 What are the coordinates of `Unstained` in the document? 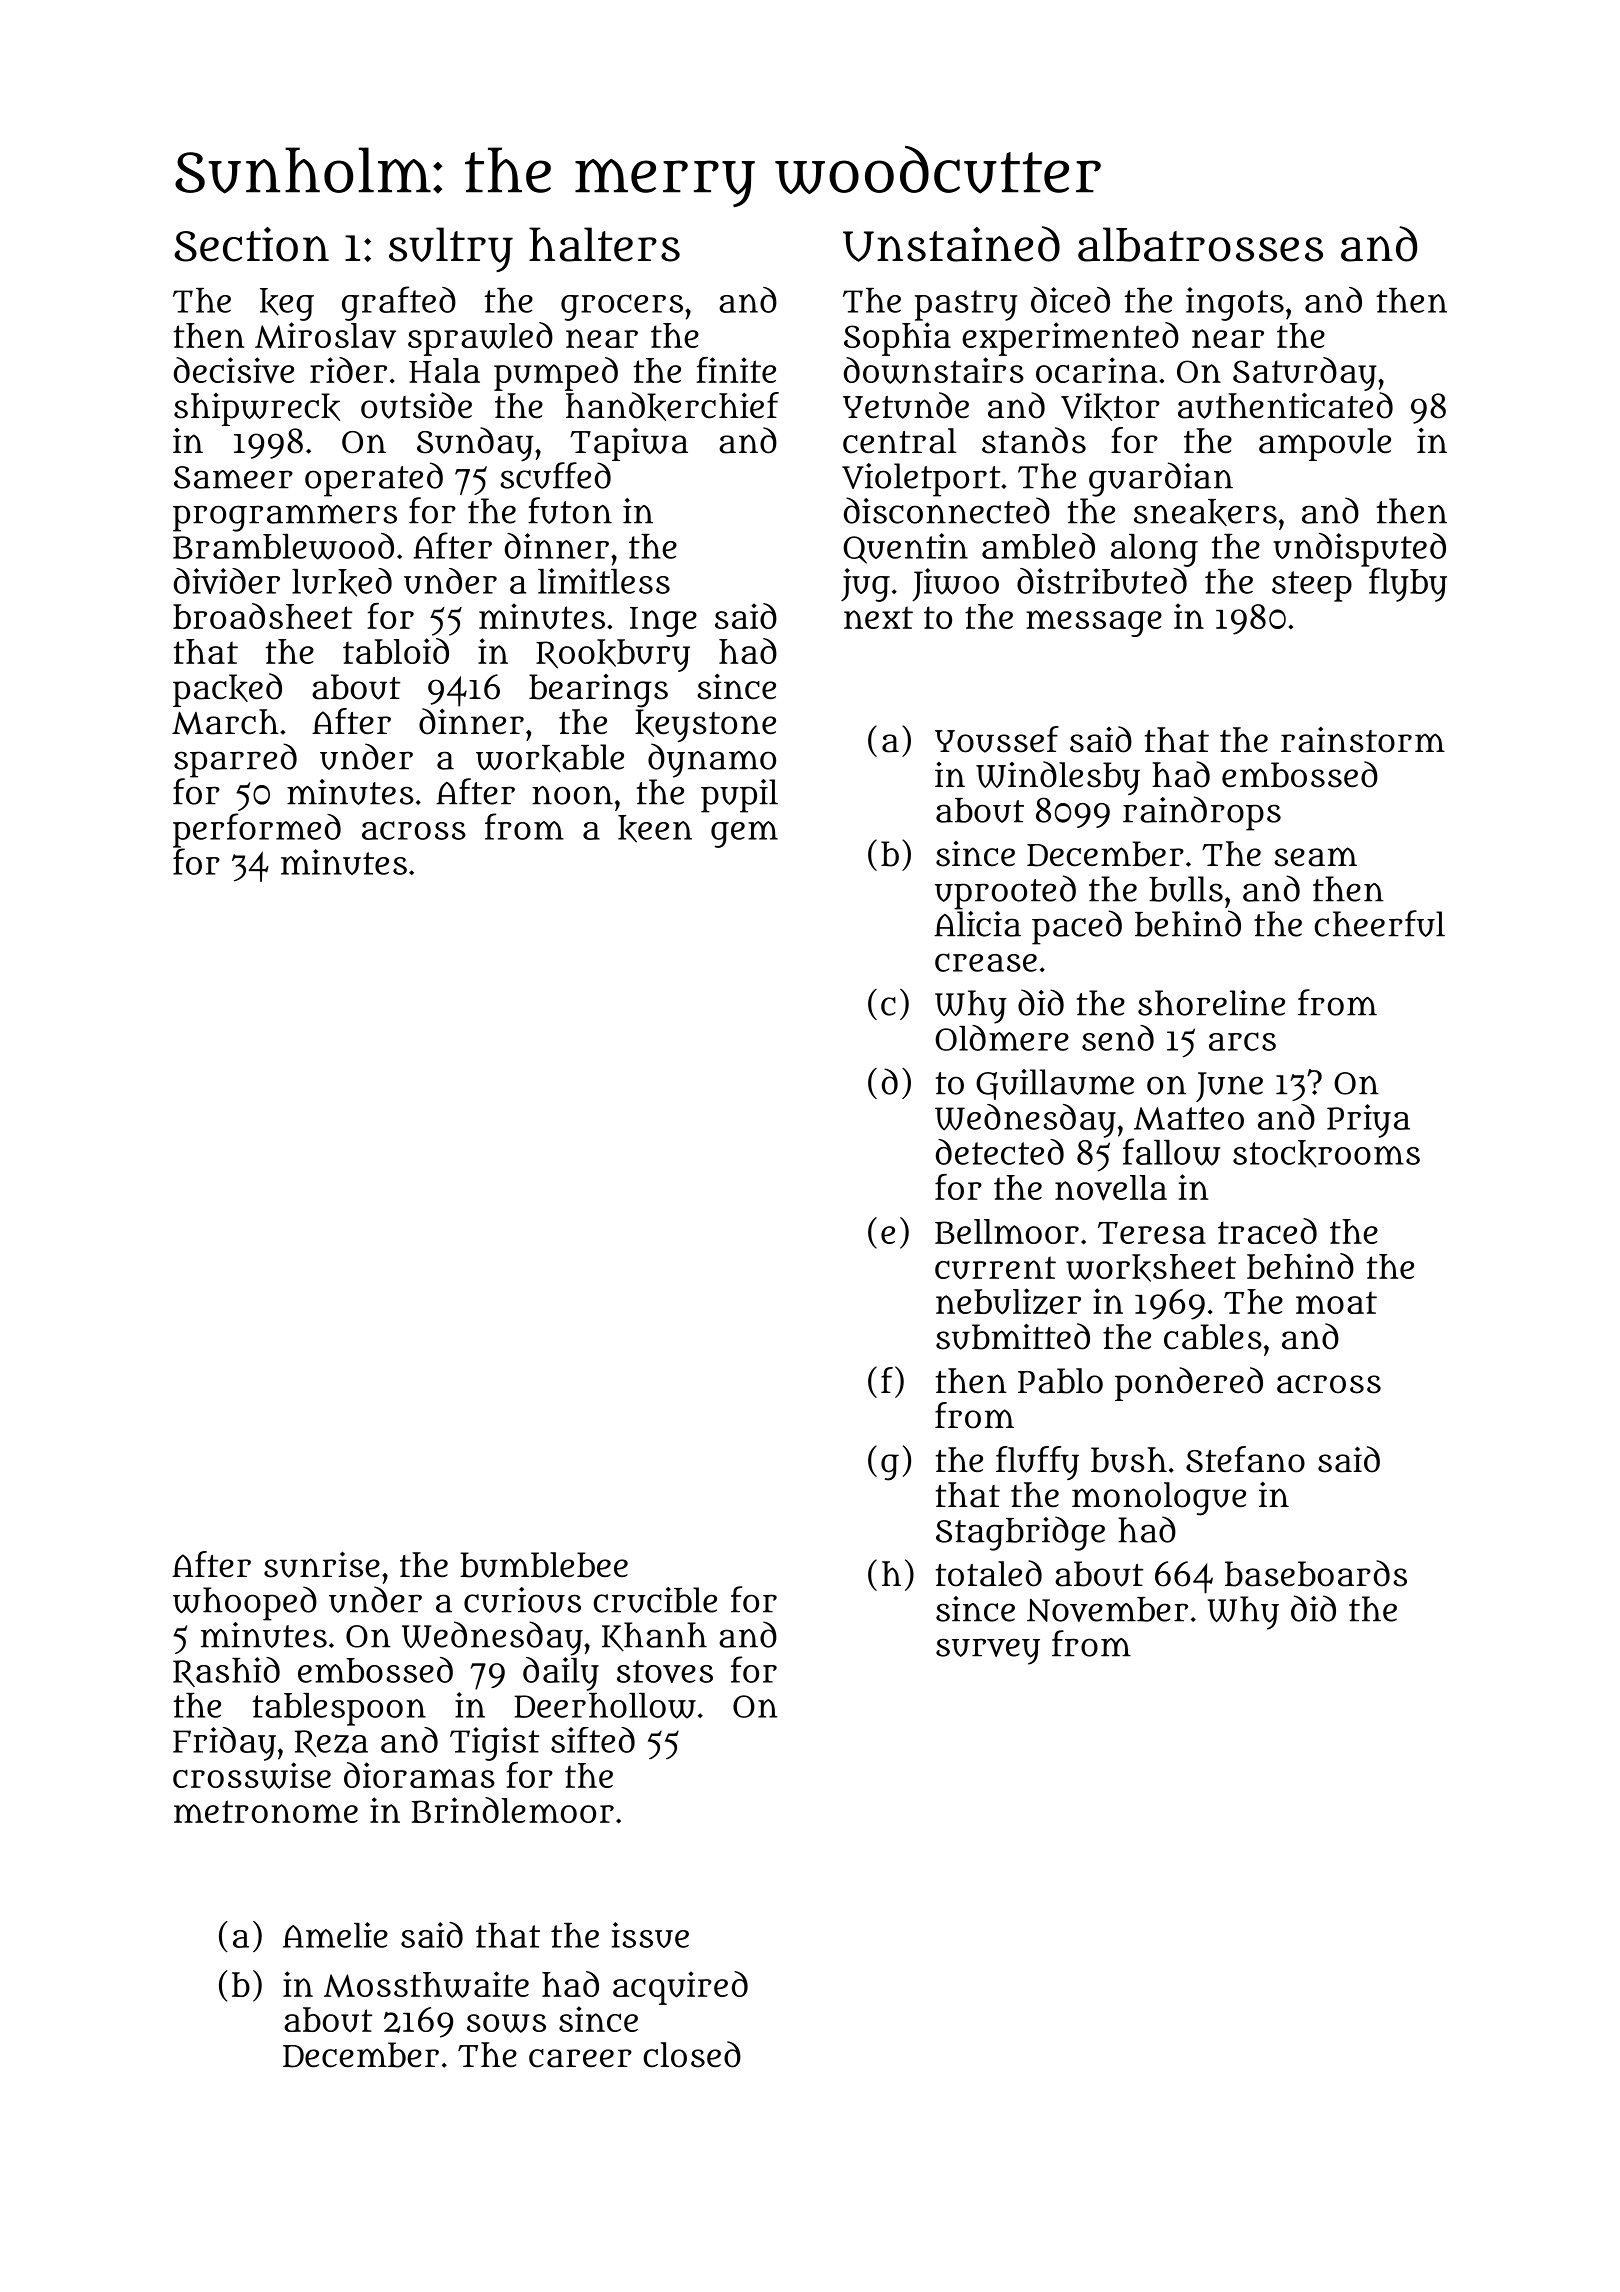 It's located at (951, 244).
